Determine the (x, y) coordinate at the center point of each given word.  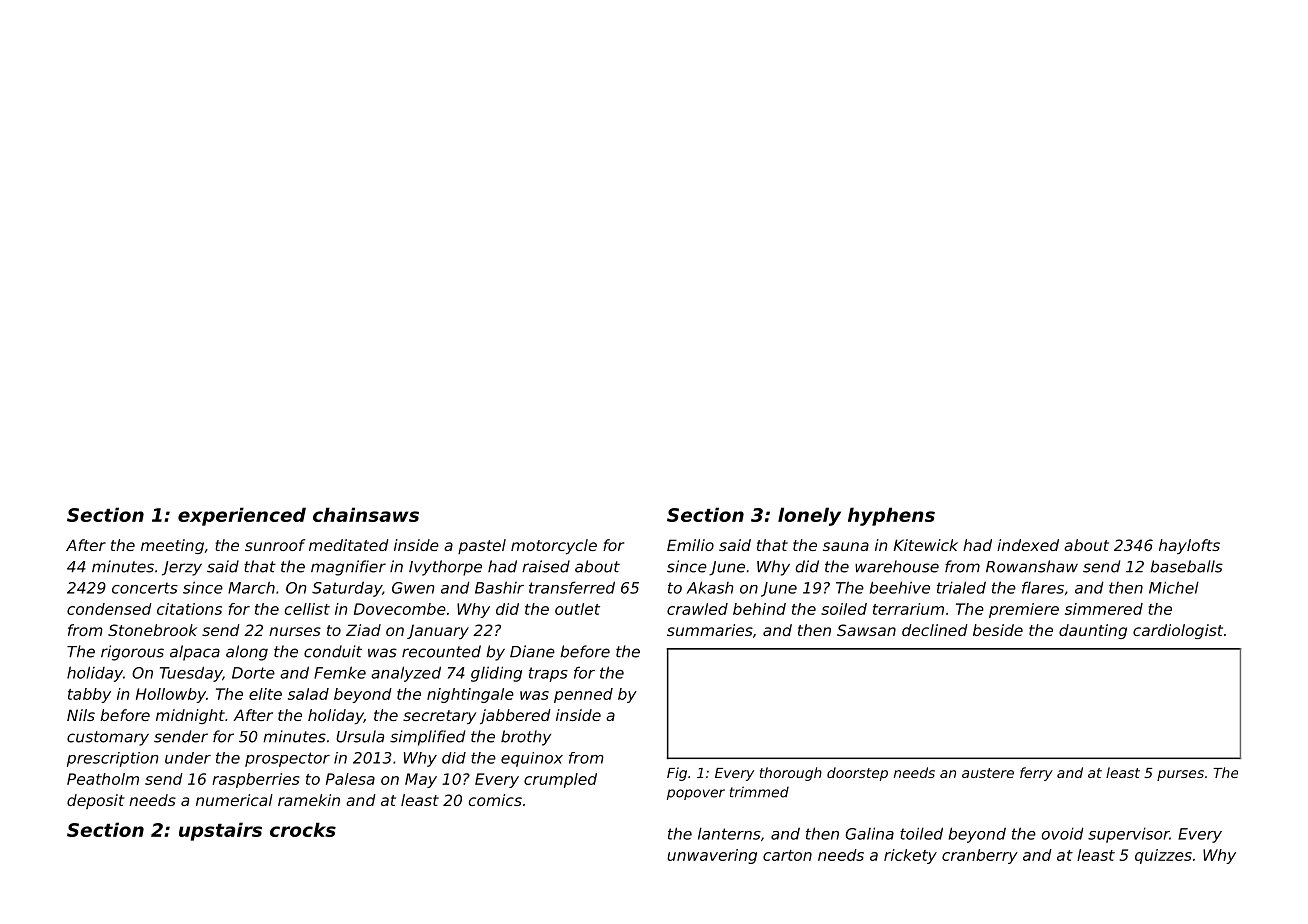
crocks (303, 829)
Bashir (499, 587)
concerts (145, 588)
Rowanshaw (1032, 566)
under (188, 758)
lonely (809, 516)
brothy (526, 738)
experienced (242, 516)
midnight (190, 716)
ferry (1036, 774)
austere (988, 773)
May (421, 780)
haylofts (1189, 546)
